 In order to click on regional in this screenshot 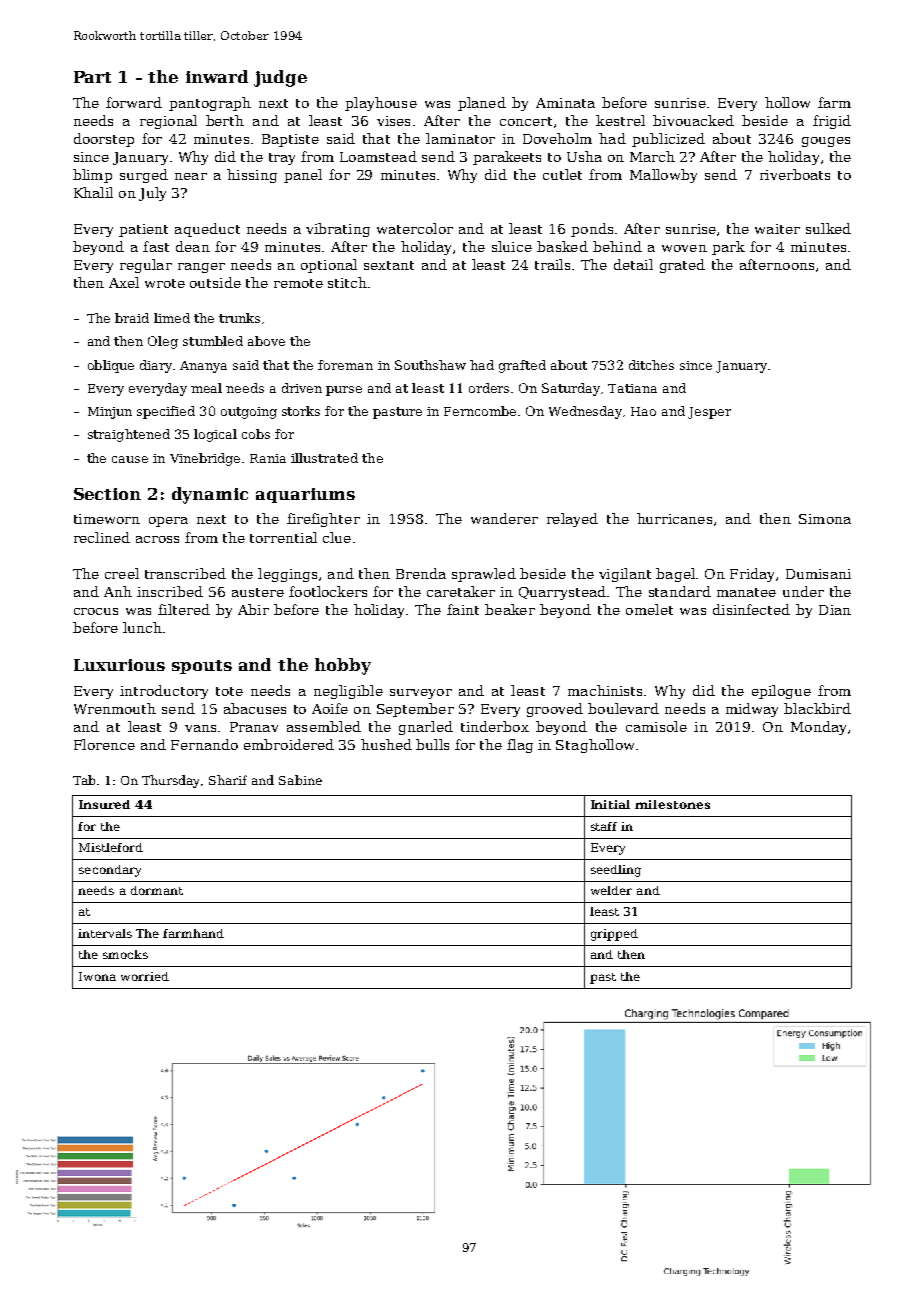, I will do `click(168, 122)`.
